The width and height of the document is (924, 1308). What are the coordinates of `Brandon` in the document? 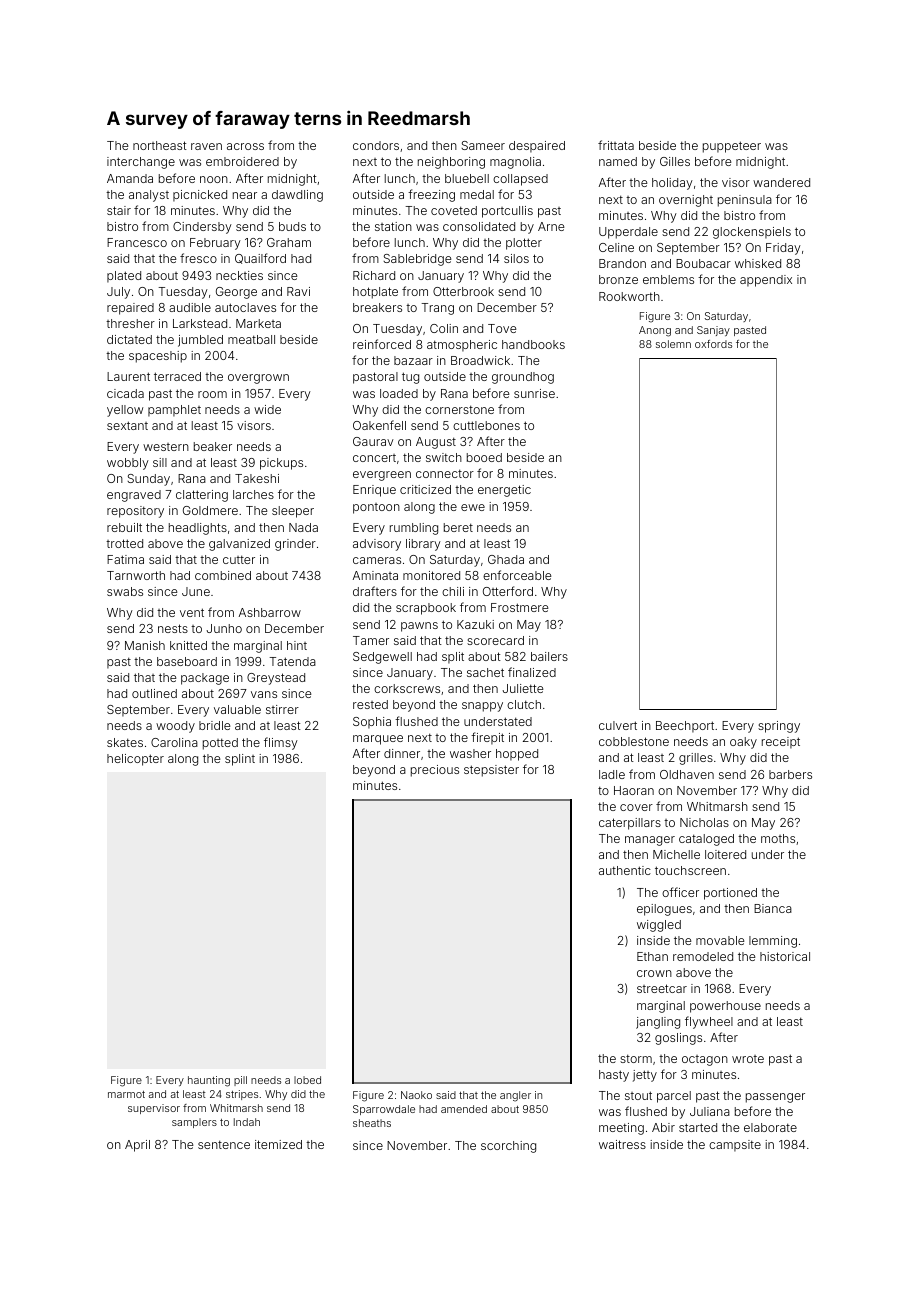 It's located at (622, 263).
